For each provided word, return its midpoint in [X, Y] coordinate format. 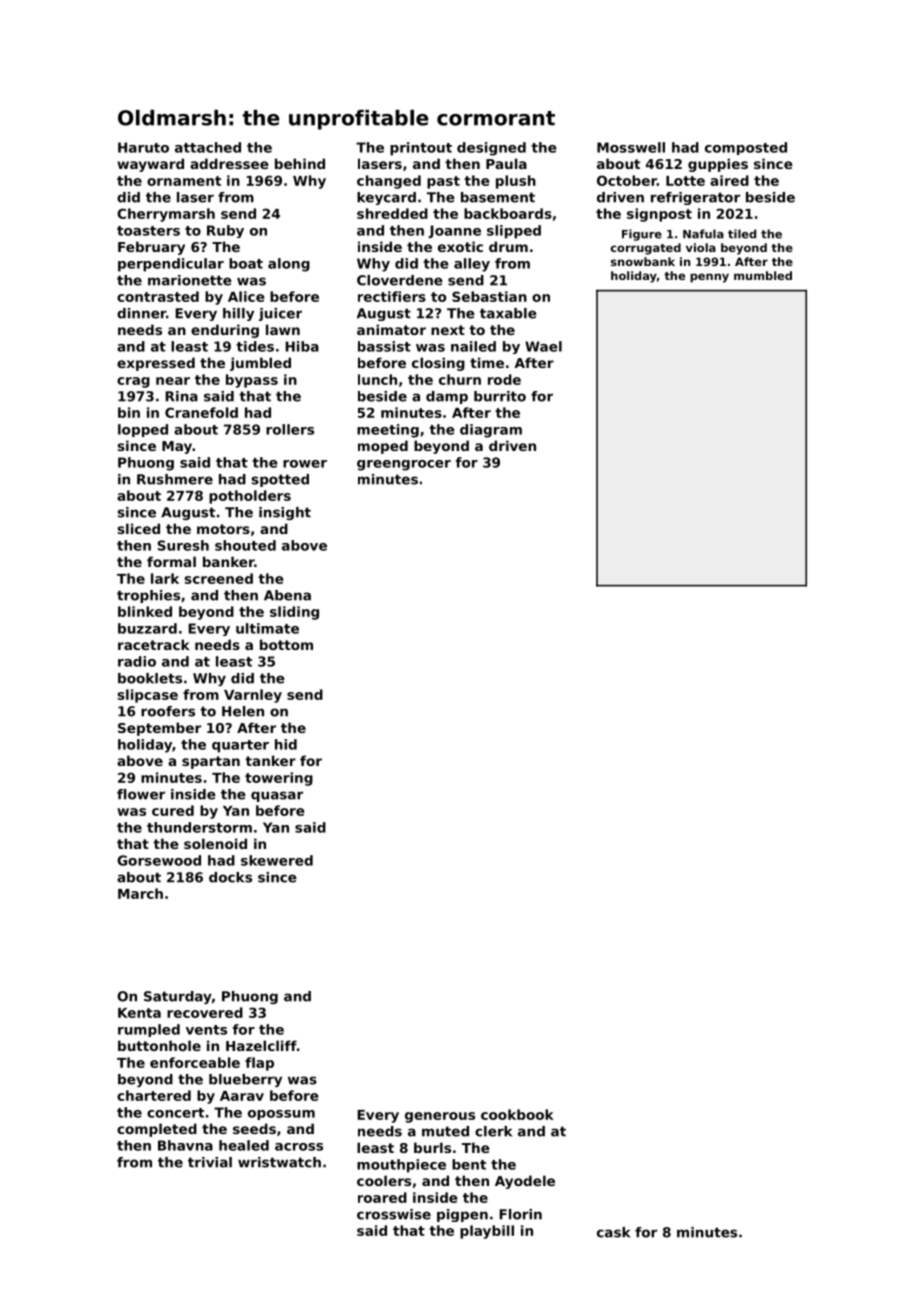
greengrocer [404, 465]
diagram [491, 431]
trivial [210, 1162]
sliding [294, 613]
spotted [280, 480]
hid [286, 744]
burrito [500, 396]
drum [508, 246]
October [627, 180]
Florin [520, 1214]
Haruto [143, 147]
